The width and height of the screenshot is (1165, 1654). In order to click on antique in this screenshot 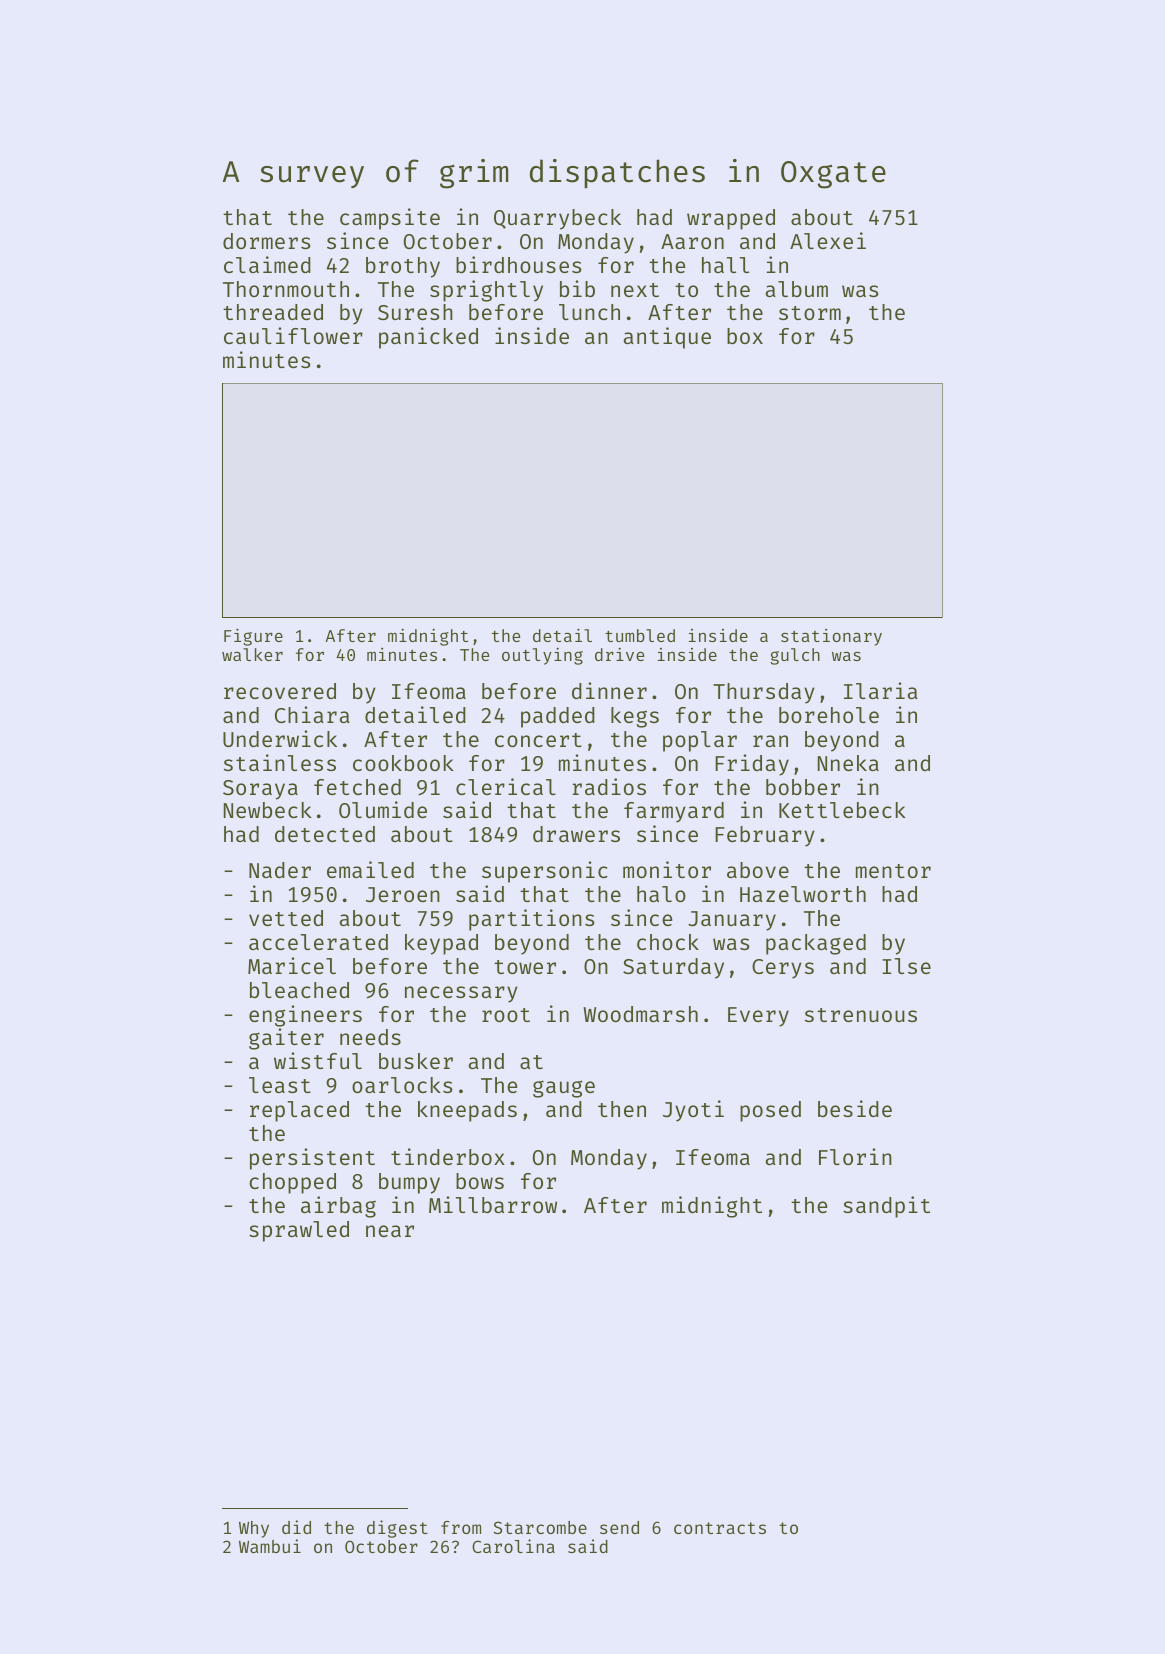, I will do `click(667, 338)`.
